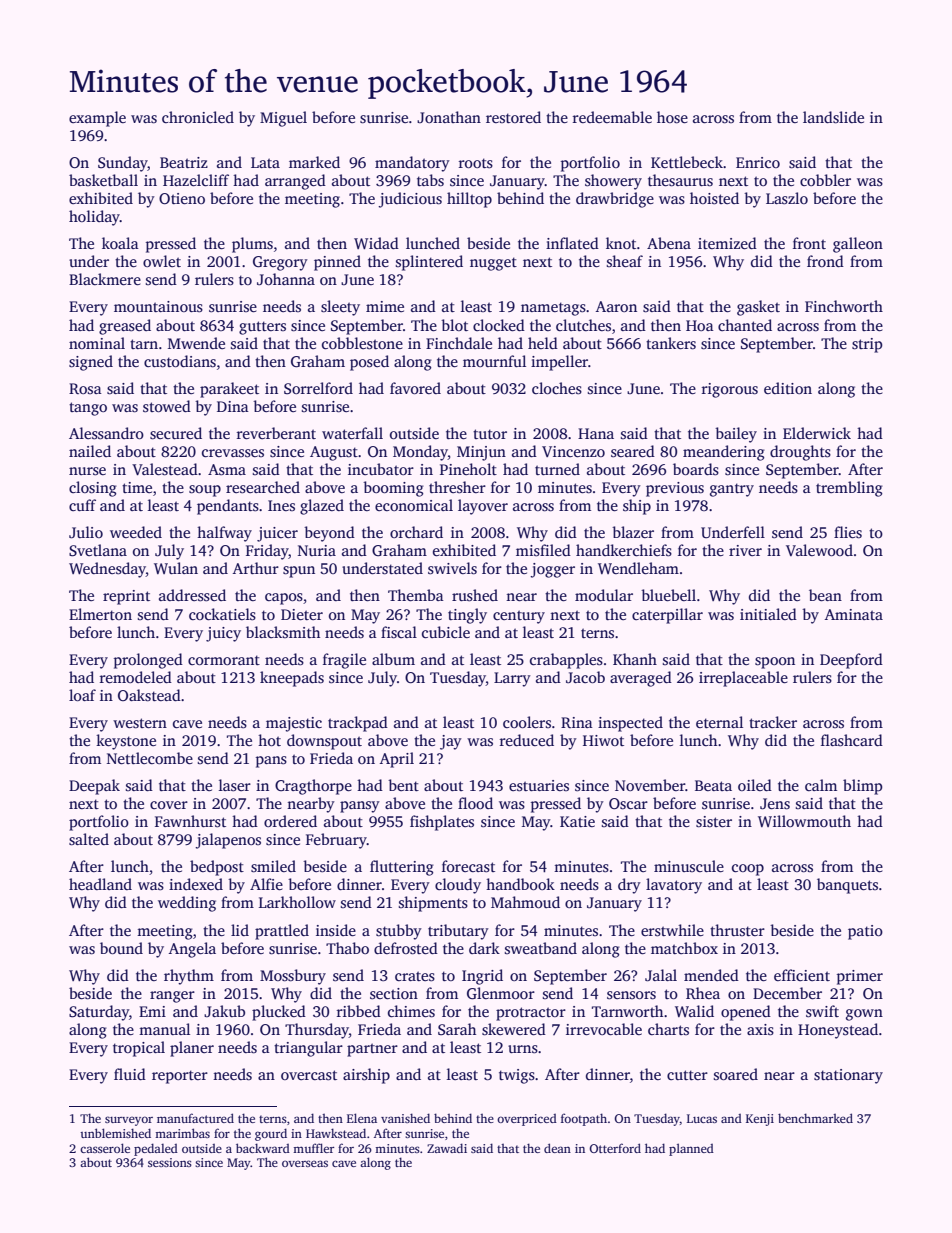 This image has height=1233, width=952. What do you see at coordinates (82, 695) in the image?
I see `loaf` at bounding box center [82, 695].
